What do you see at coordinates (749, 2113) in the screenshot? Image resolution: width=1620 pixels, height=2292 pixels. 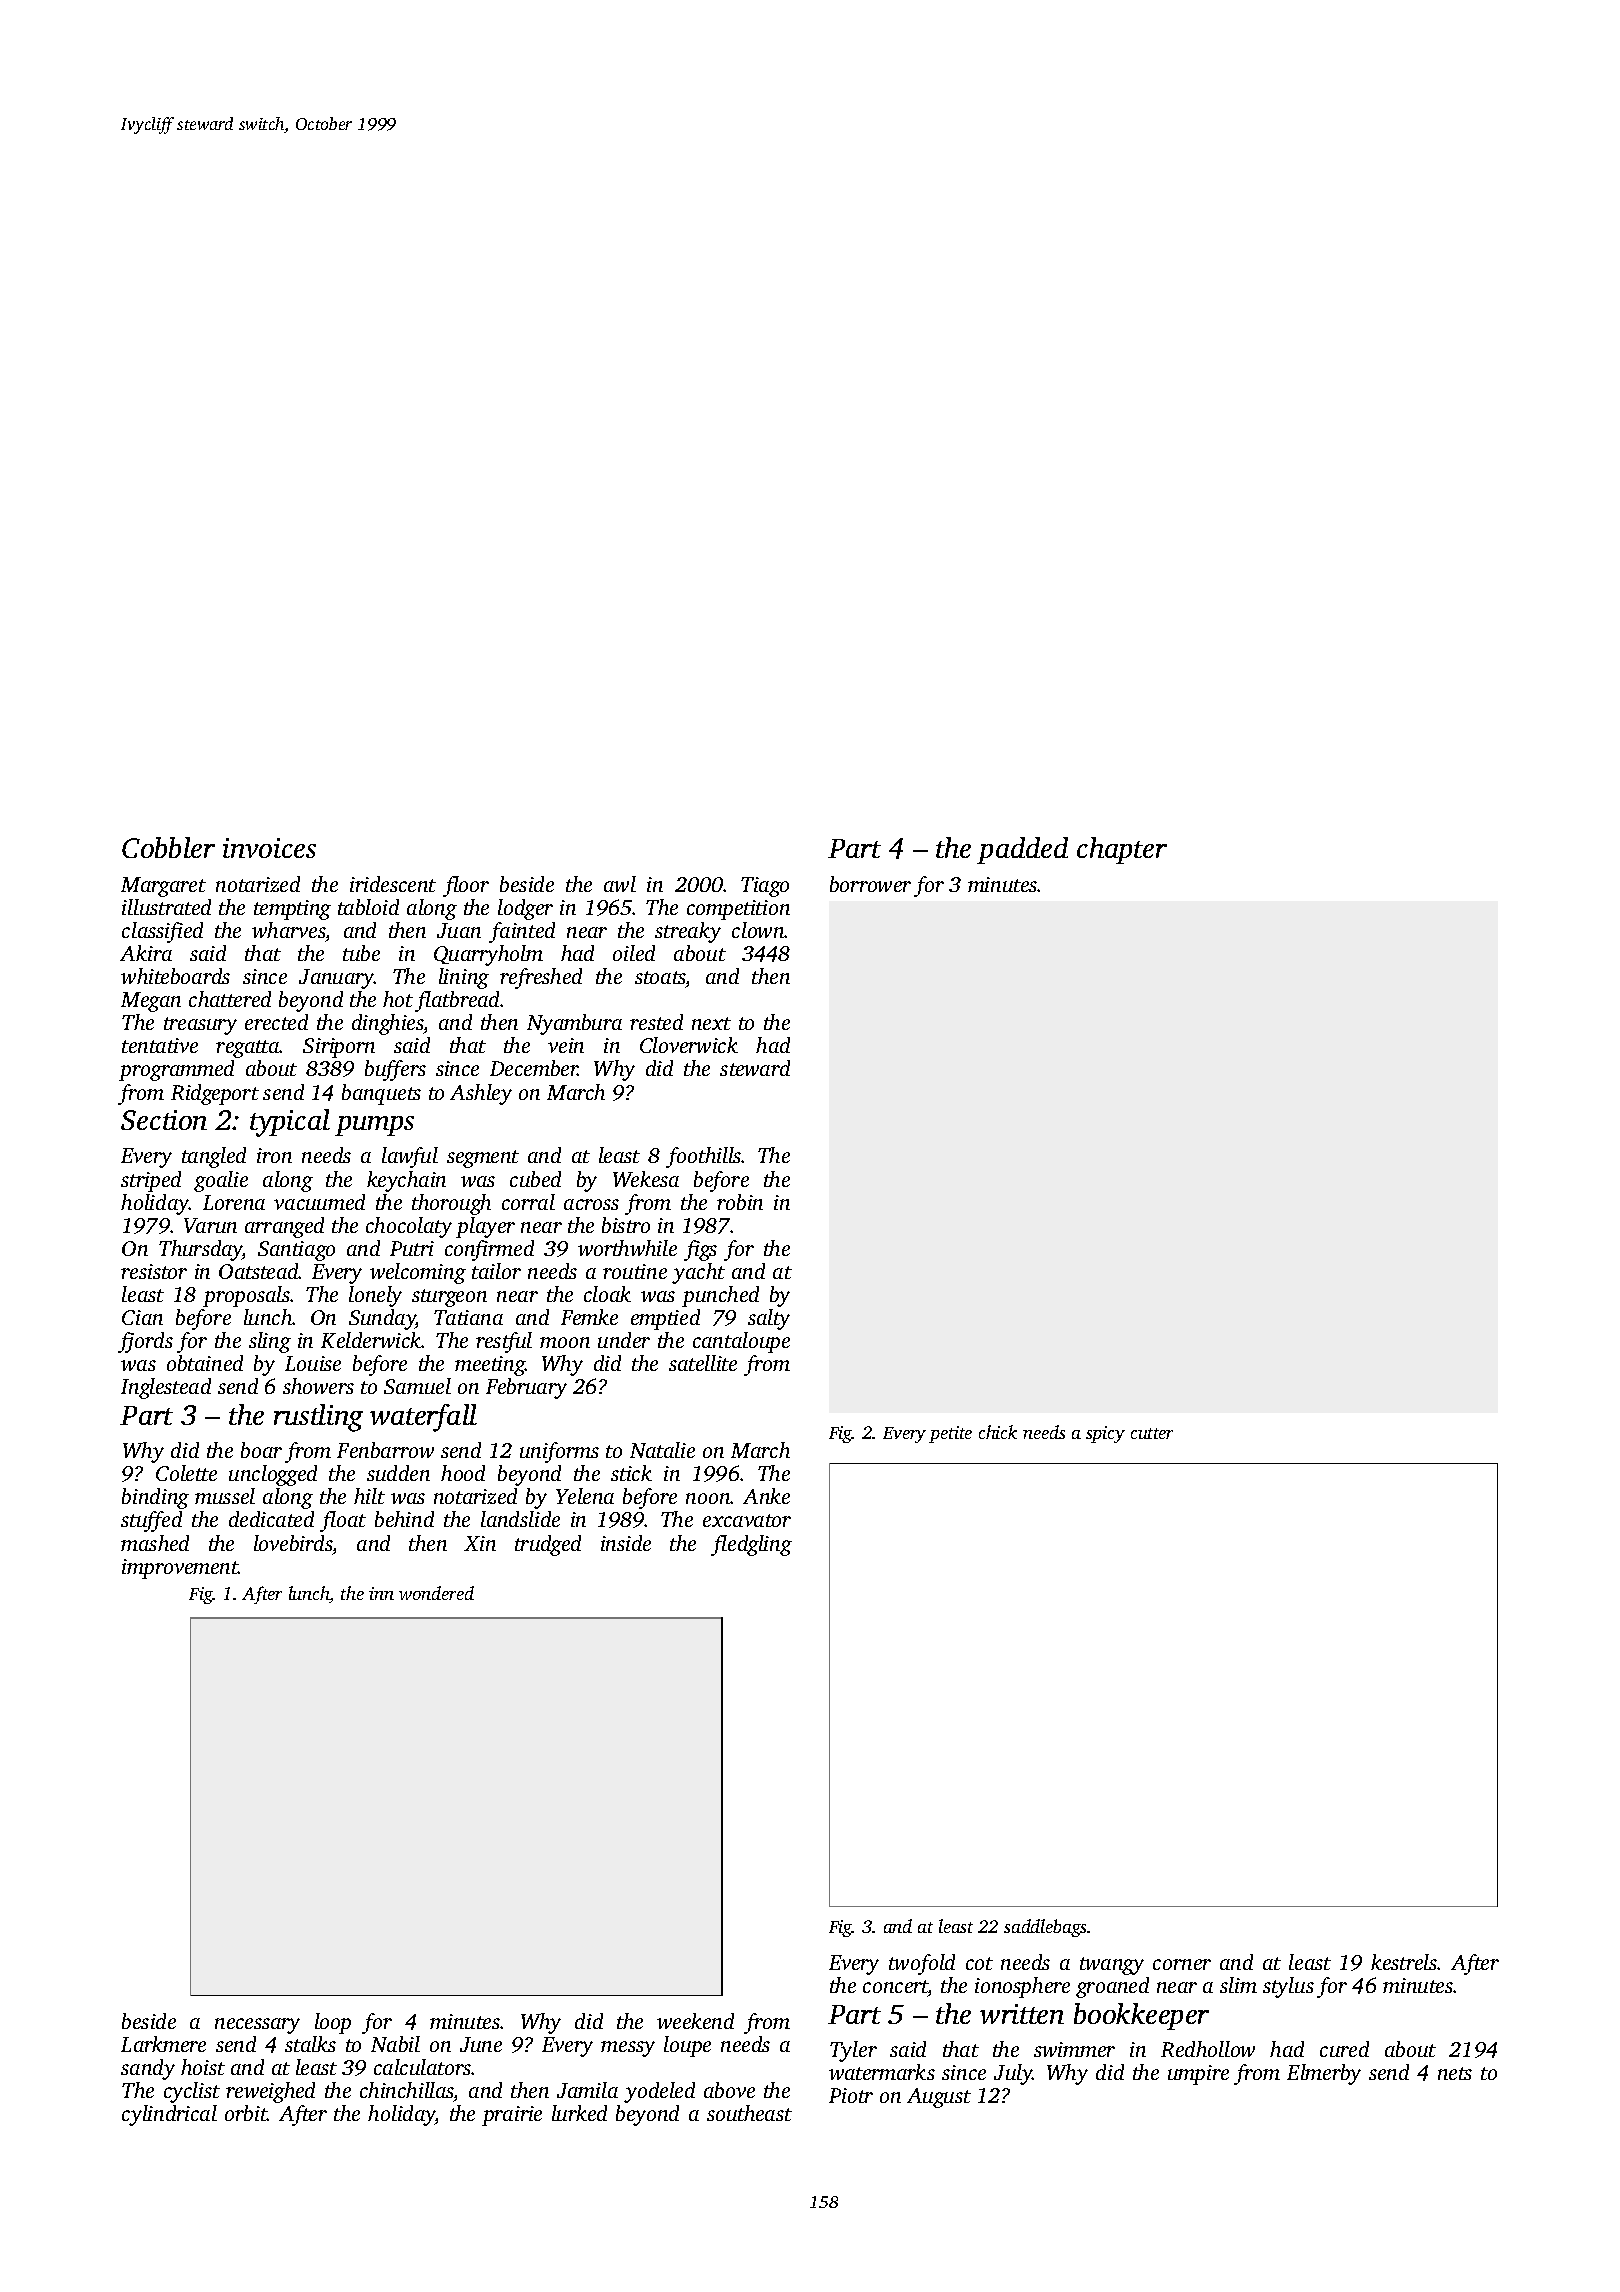 I see `southeast` at bounding box center [749, 2113].
